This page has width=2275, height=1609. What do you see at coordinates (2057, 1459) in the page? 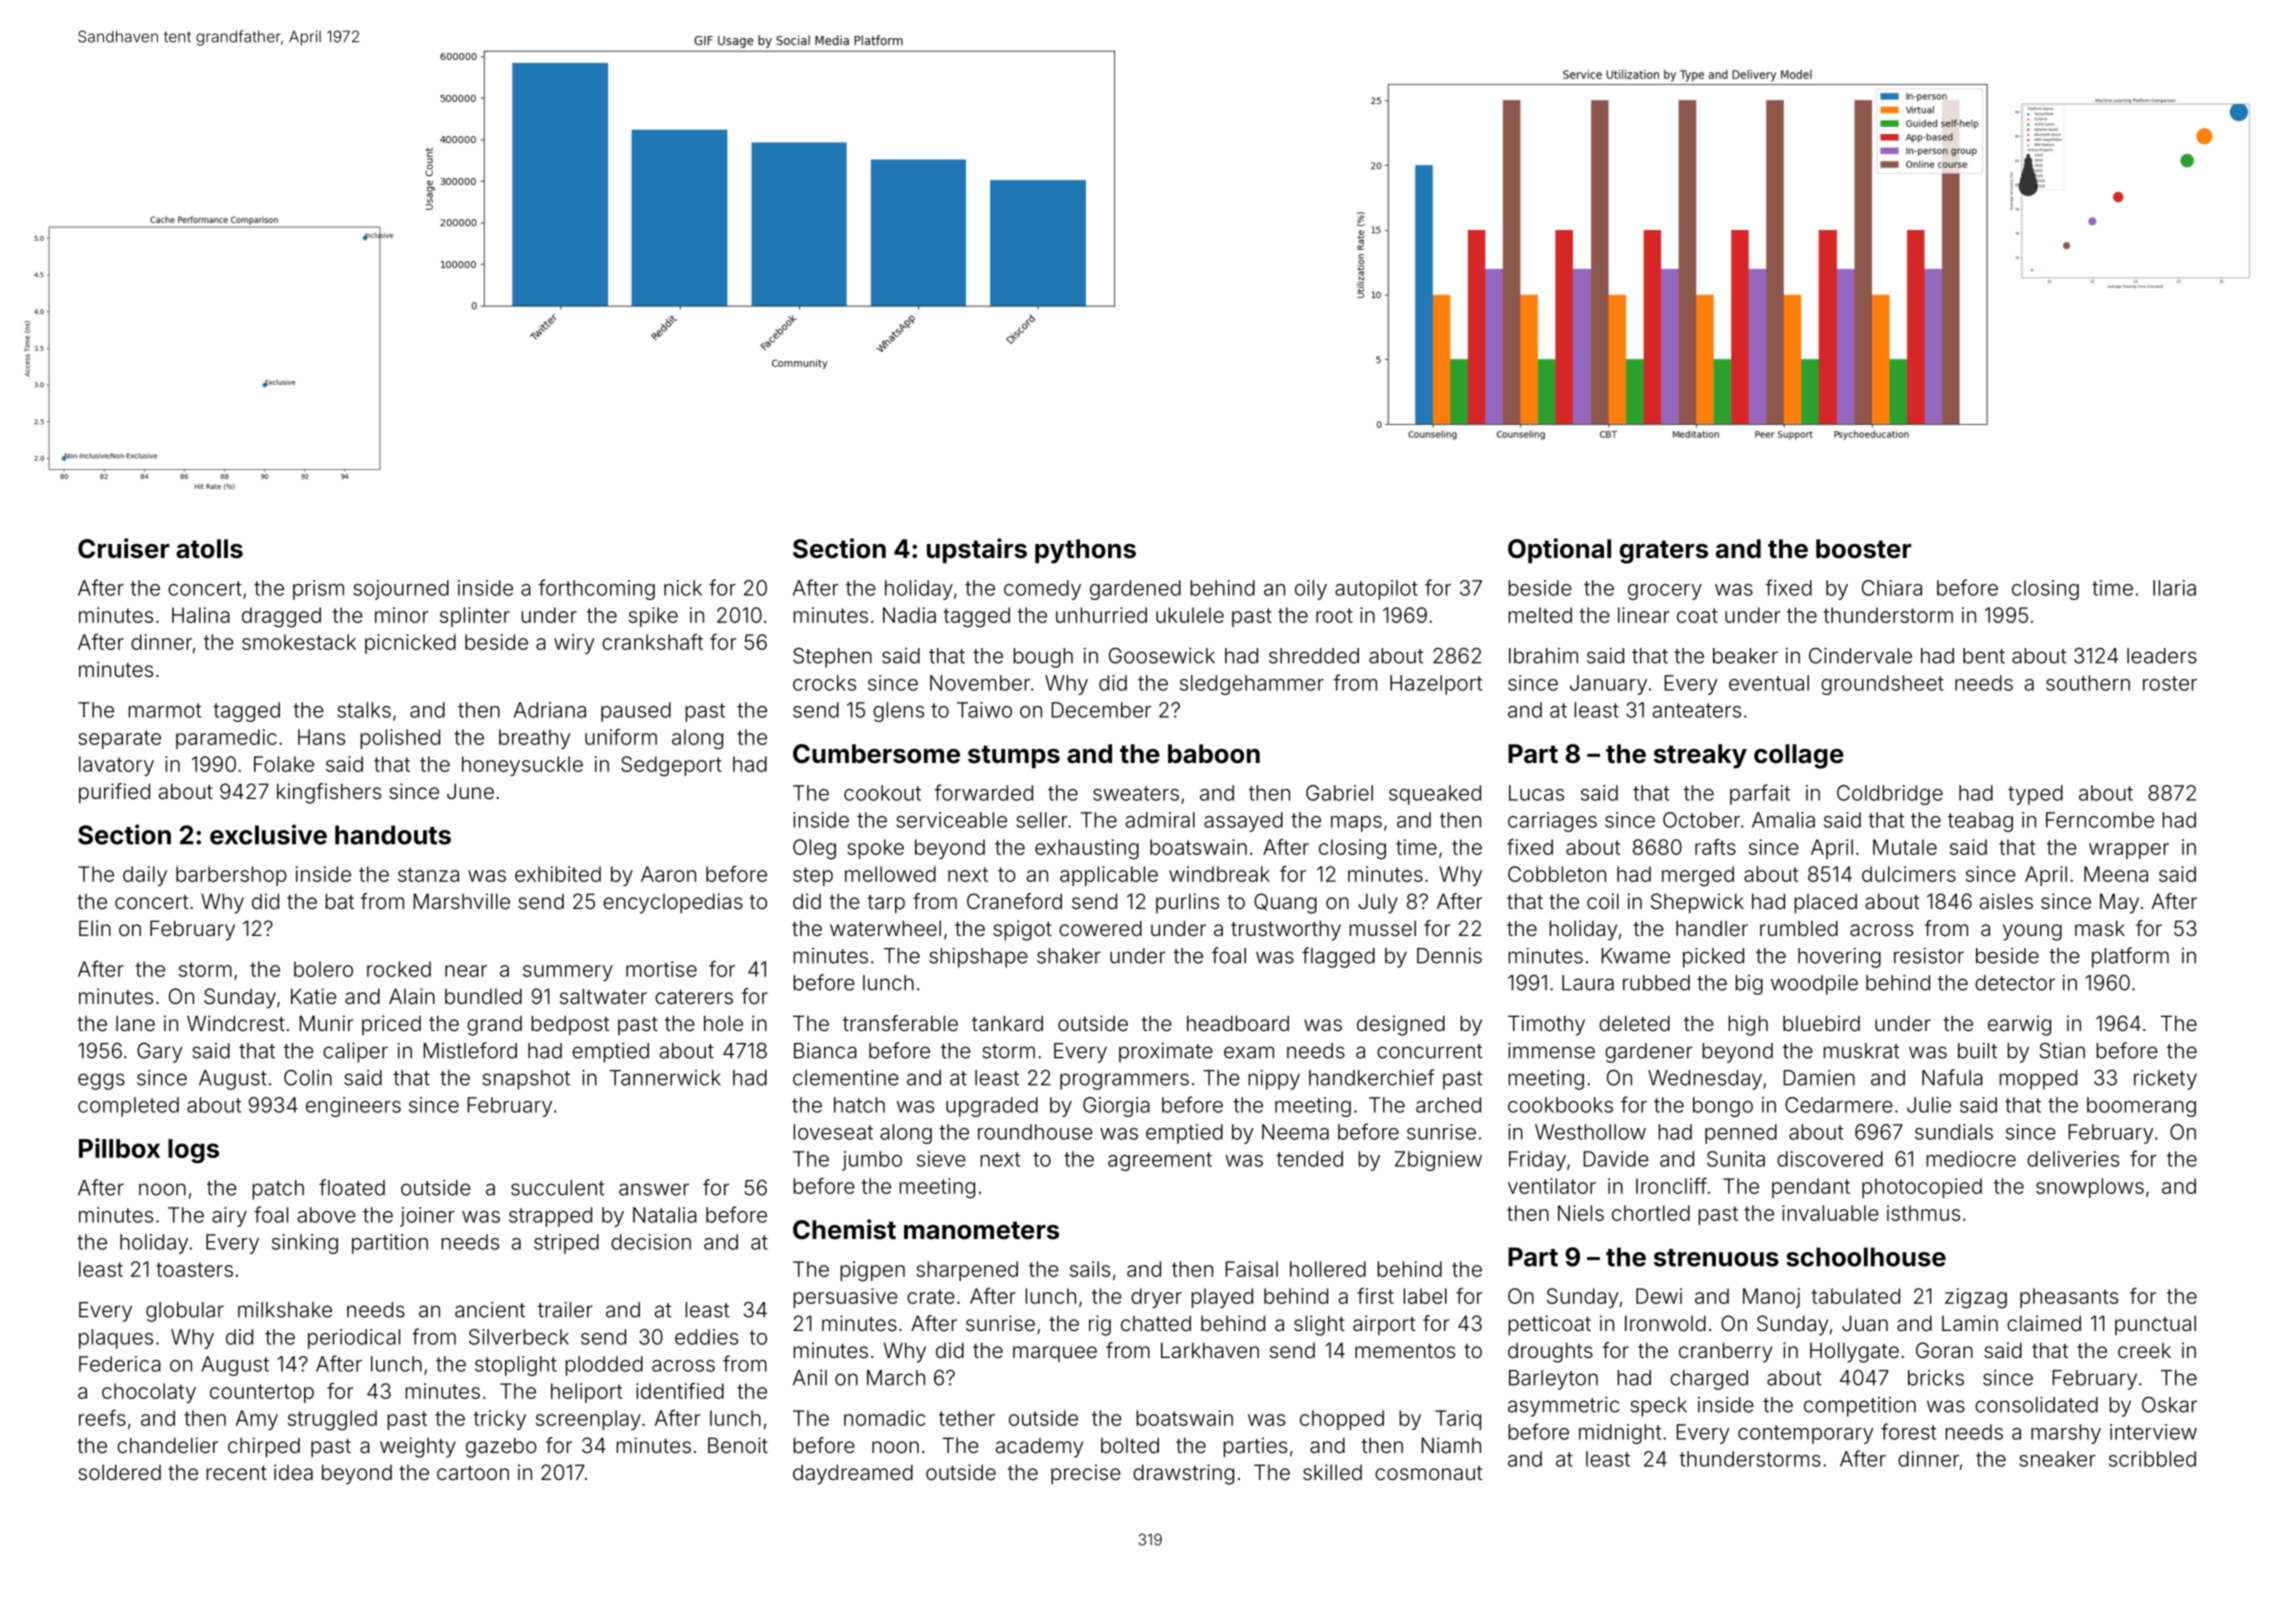
I see `sneaker` at bounding box center [2057, 1459].
